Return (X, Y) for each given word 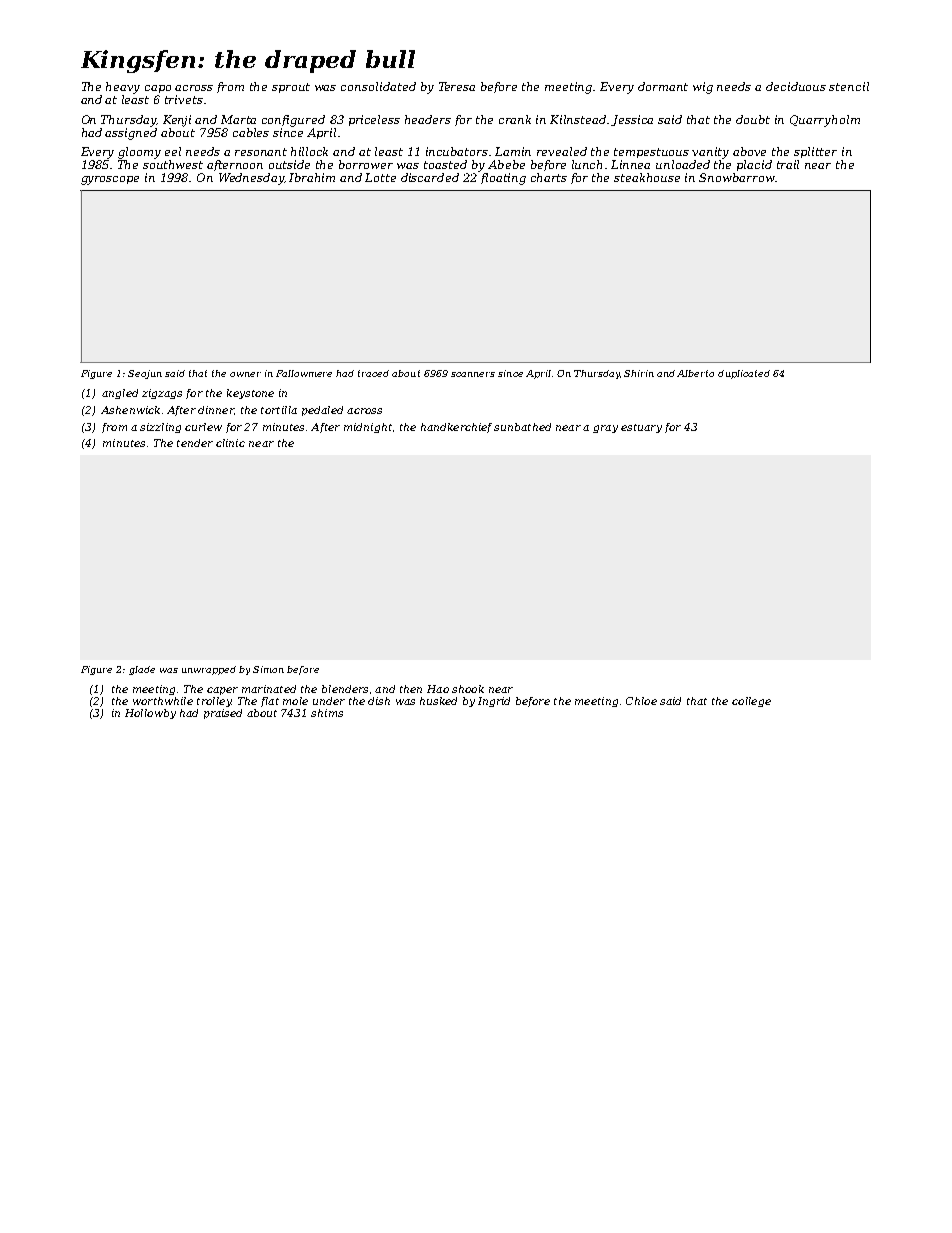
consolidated (378, 86)
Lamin (513, 151)
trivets (184, 99)
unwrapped (209, 670)
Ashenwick (130, 410)
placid (754, 165)
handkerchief (456, 428)
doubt (753, 119)
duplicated (744, 374)
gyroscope (110, 180)
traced (373, 373)
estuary (641, 428)
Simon (268, 669)
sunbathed (522, 427)
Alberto (695, 373)
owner (245, 374)
